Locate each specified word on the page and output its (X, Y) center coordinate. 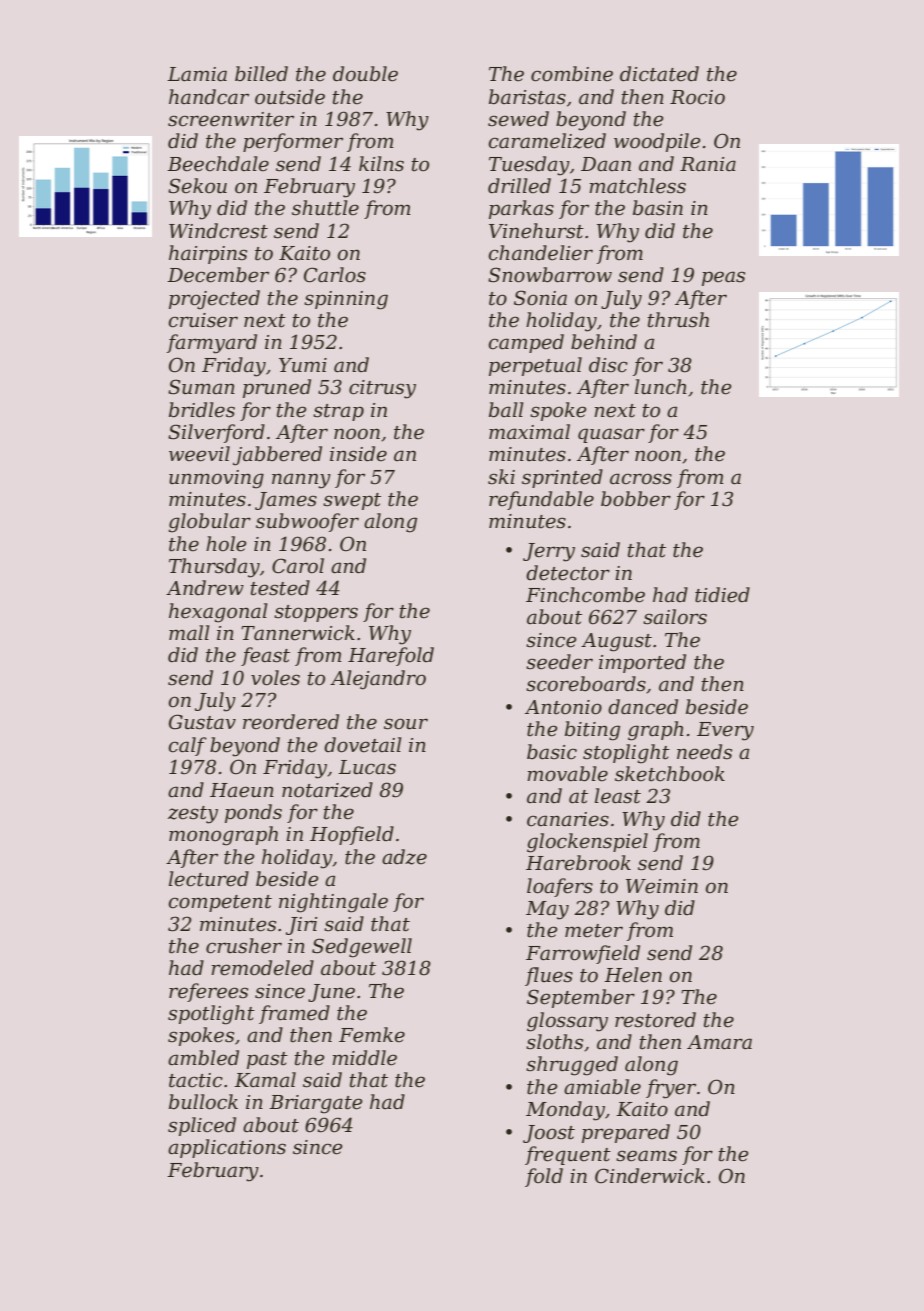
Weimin (662, 886)
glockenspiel (587, 843)
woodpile (657, 142)
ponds (253, 813)
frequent (568, 1155)
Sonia (540, 298)
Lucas (367, 767)
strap (338, 412)
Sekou (197, 186)
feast (265, 656)
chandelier (540, 253)
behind (604, 342)
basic (552, 752)
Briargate (316, 1104)
